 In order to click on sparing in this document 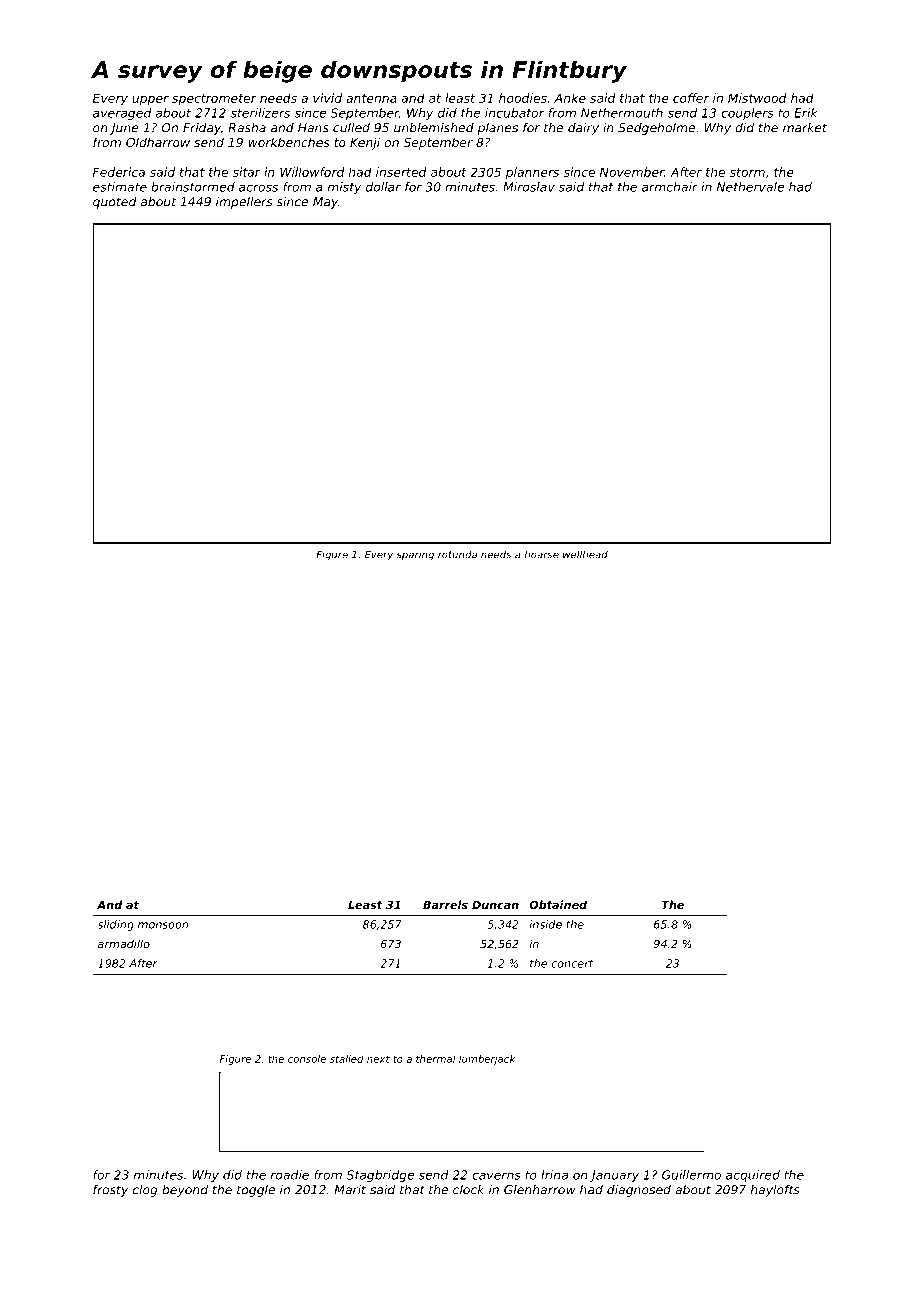, I will do `click(415, 556)`.
